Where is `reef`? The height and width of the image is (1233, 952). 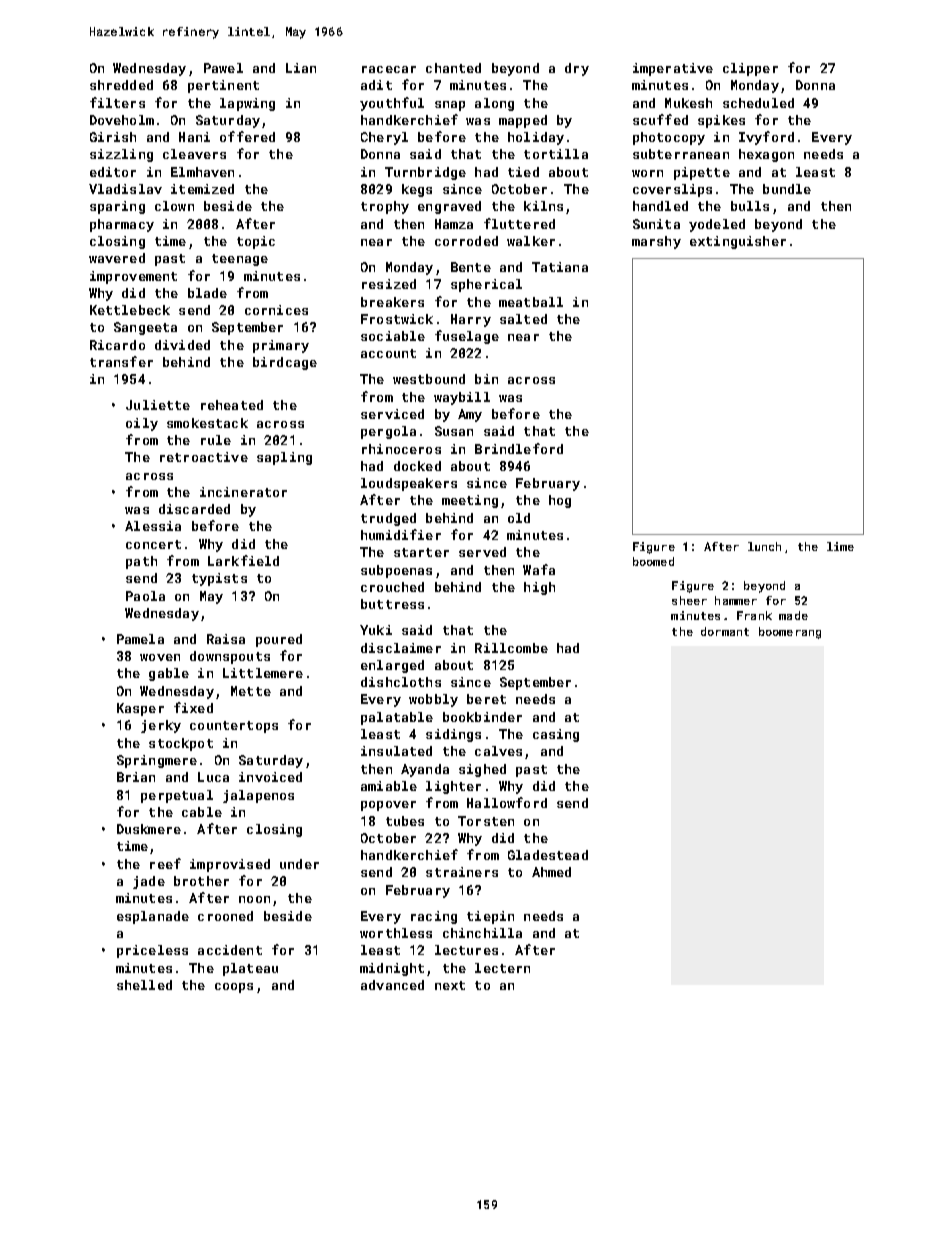 reef is located at coordinates (165, 863).
